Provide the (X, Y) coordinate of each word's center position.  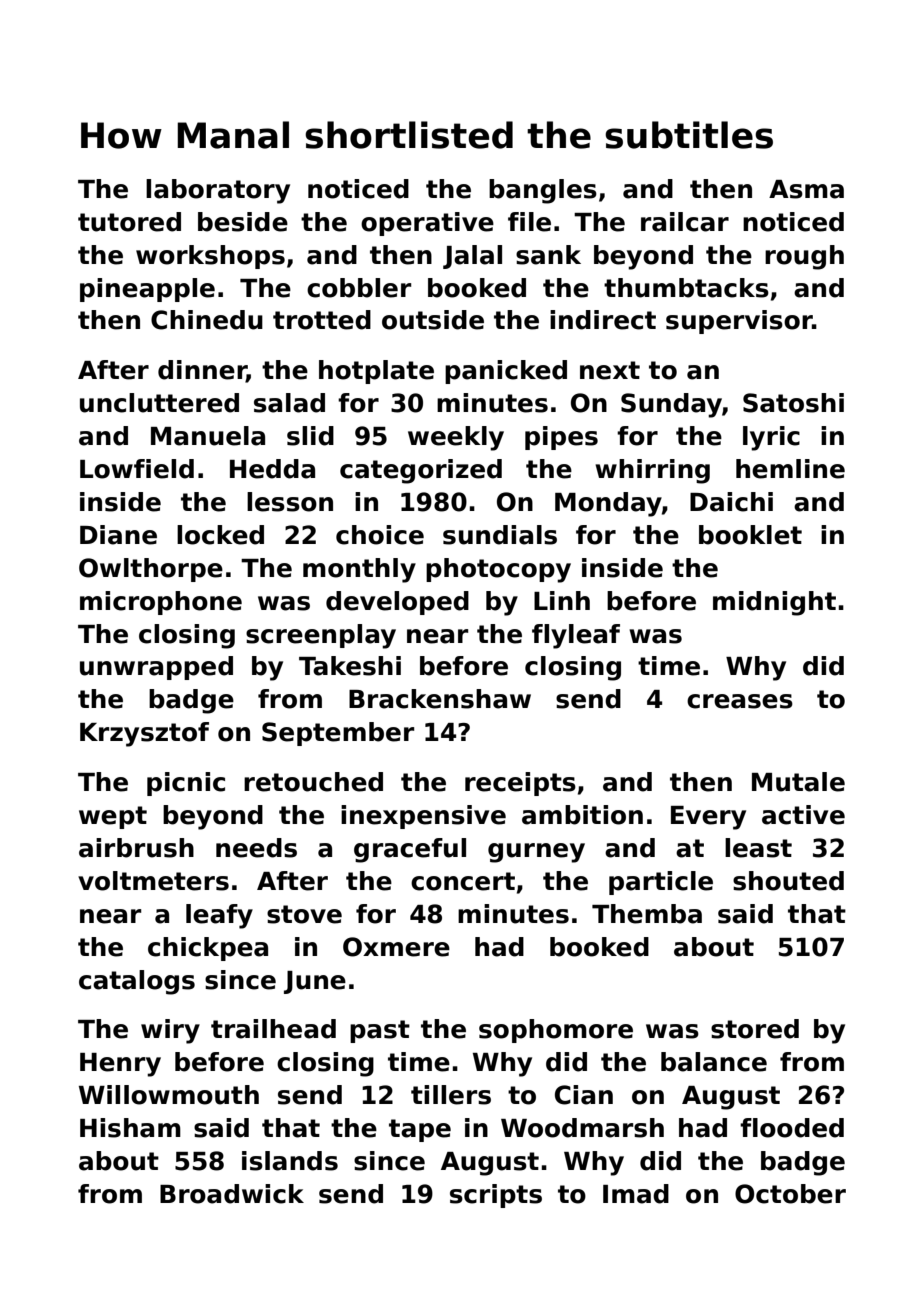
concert (463, 881)
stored (755, 1029)
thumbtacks (686, 288)
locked (220, 535)
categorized (421, 471)
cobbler (359, 288)
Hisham (130, 1128)
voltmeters (153, 881)
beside (243, 222)
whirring (652, 471)
